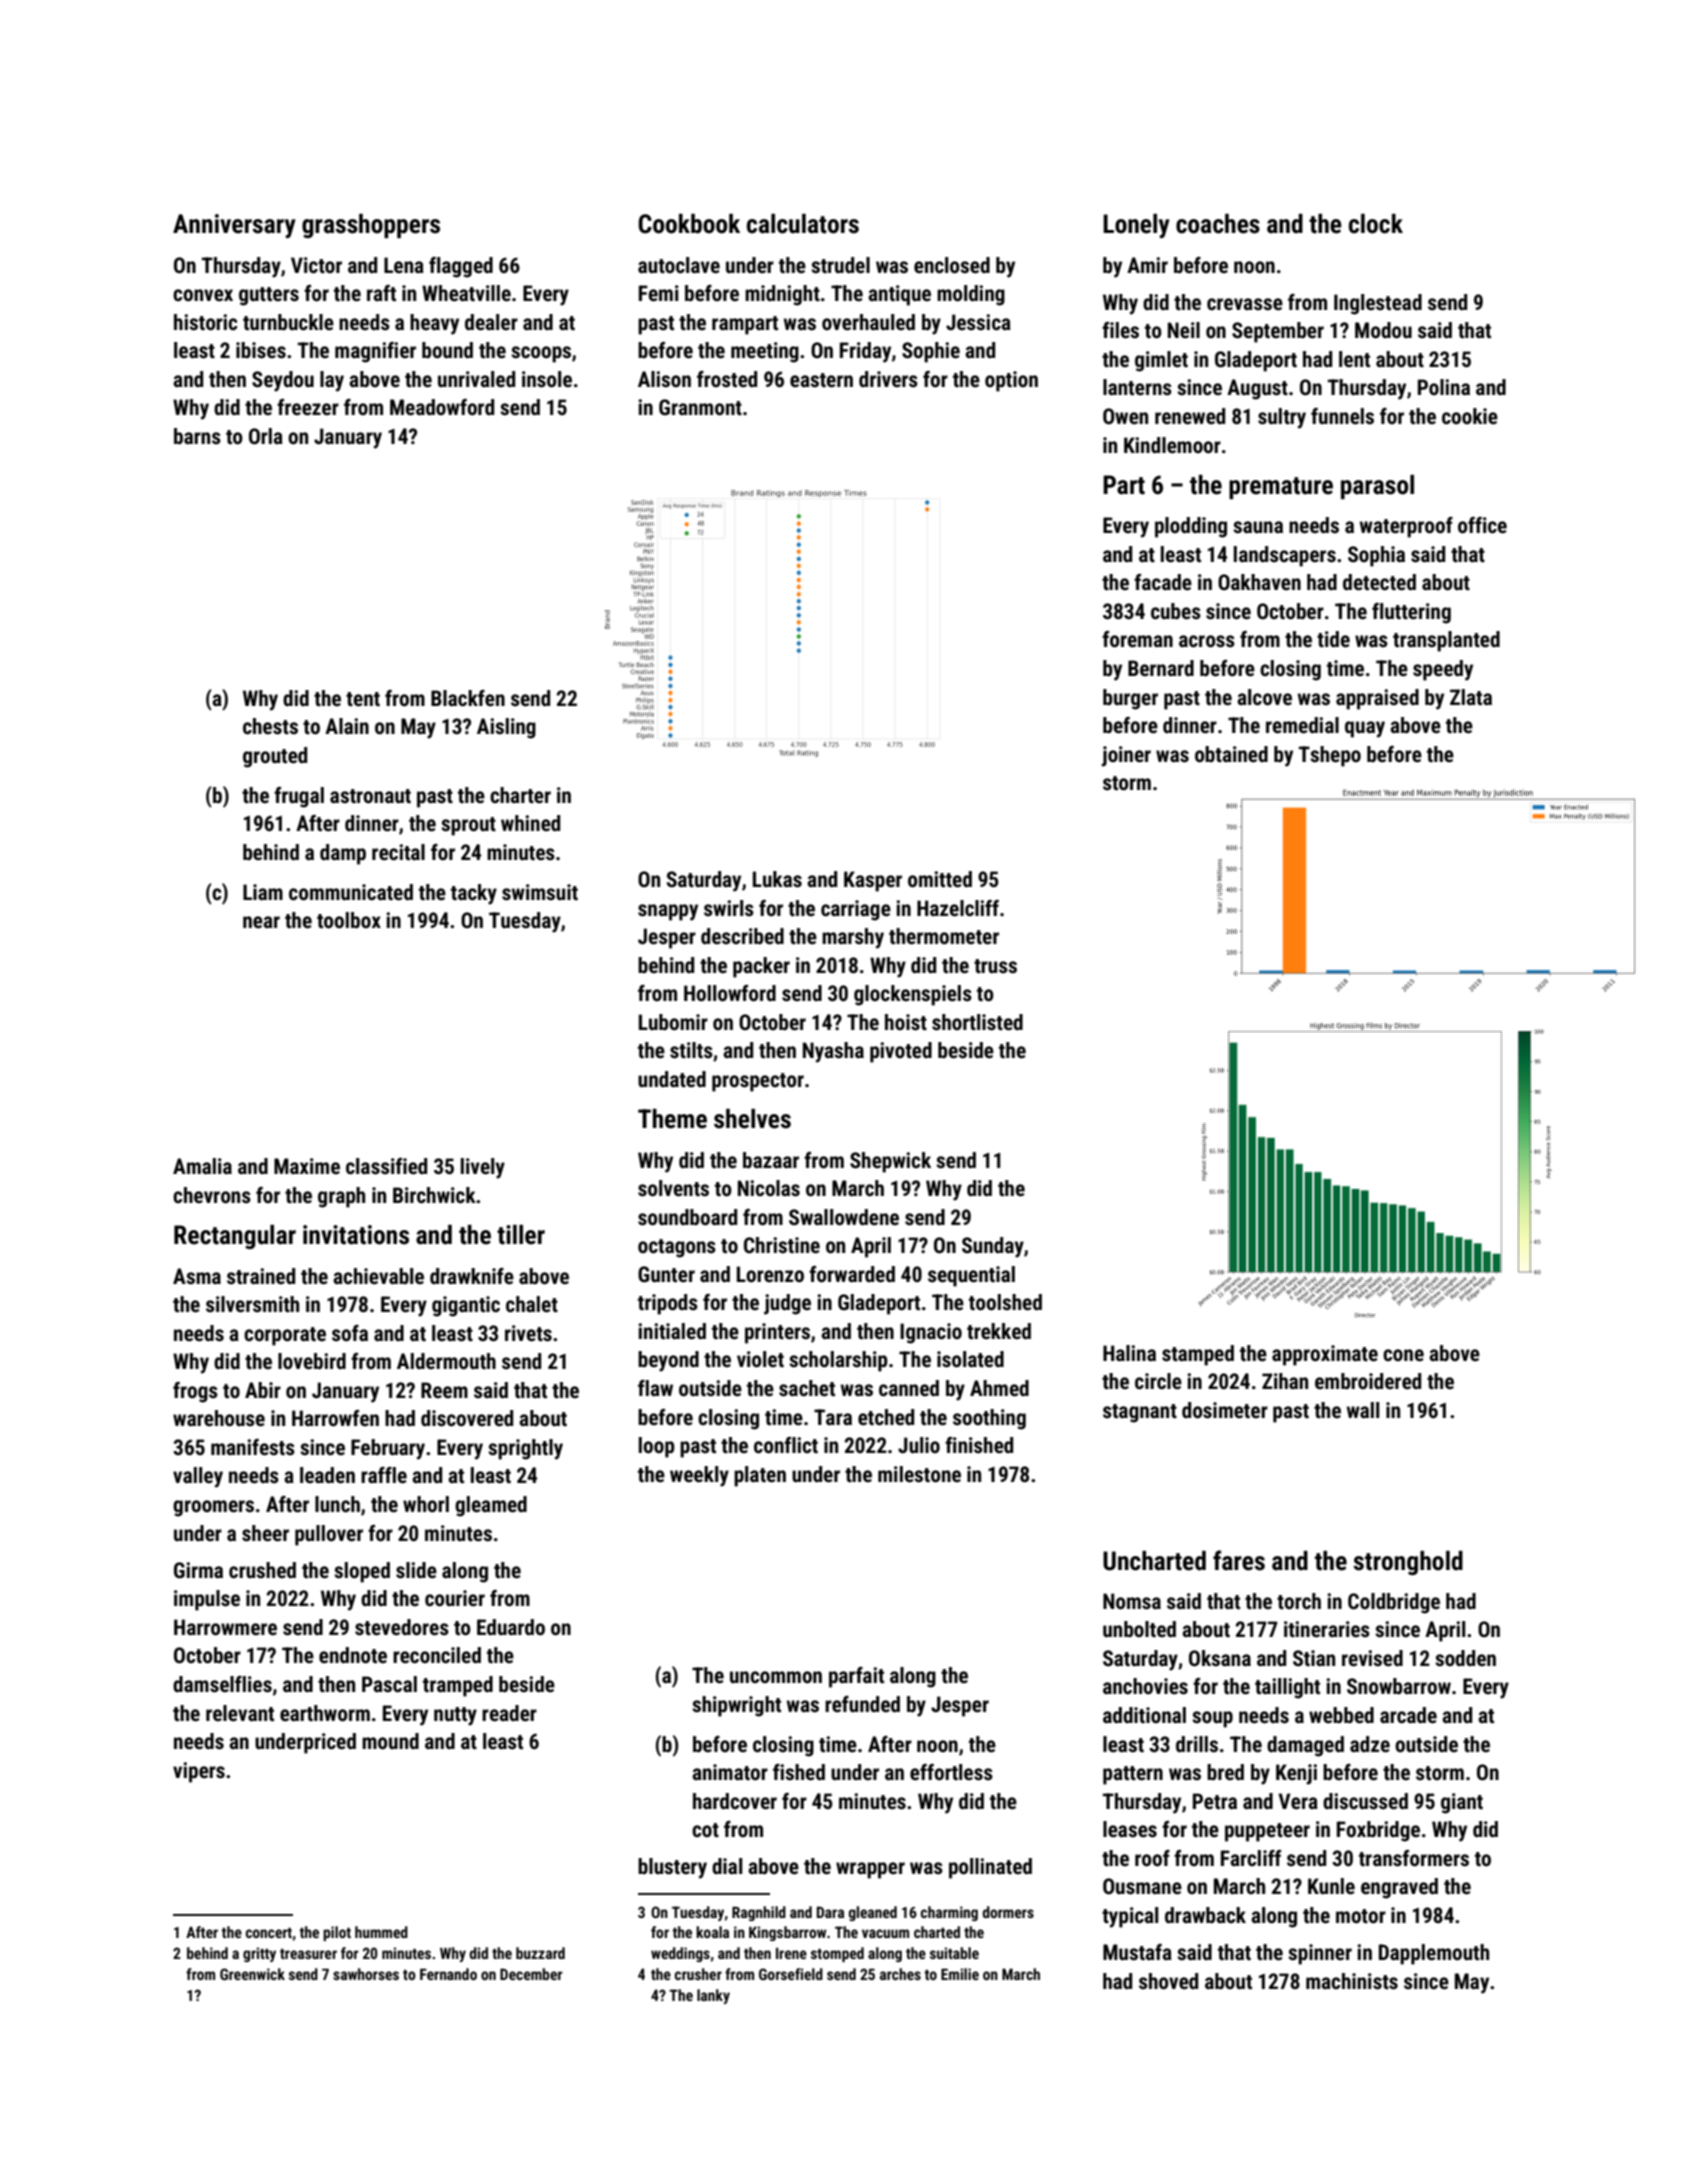  Describe the element at coordinates (202, 1166) in the screenshot. I see `Amalia` at that location.
